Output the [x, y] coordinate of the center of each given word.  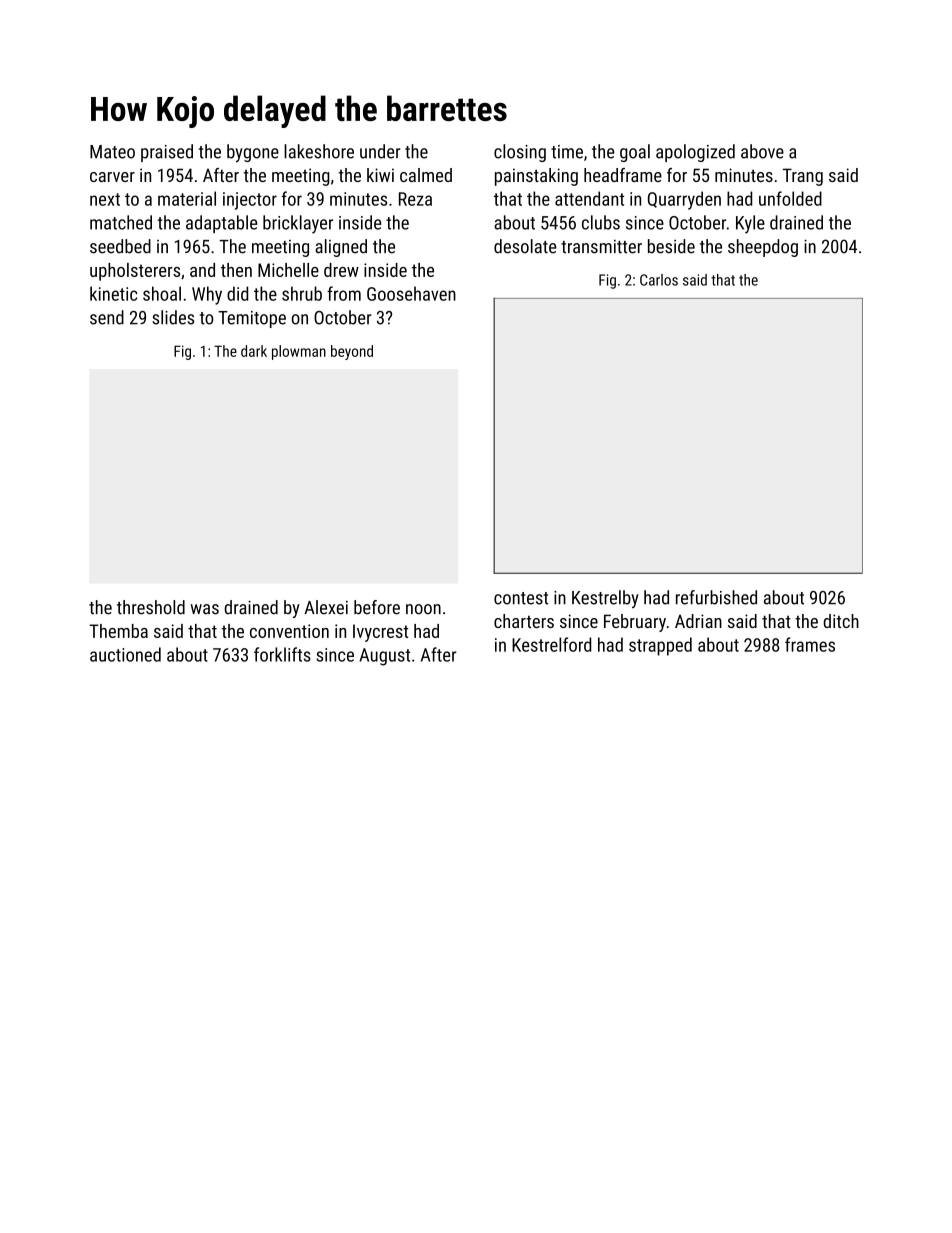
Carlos [659, 280]
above [762, 151]
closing [520, 153]
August [384, 657]
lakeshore [319, 151]
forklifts [282, 654]
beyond [352, 352]
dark [254, 351]
